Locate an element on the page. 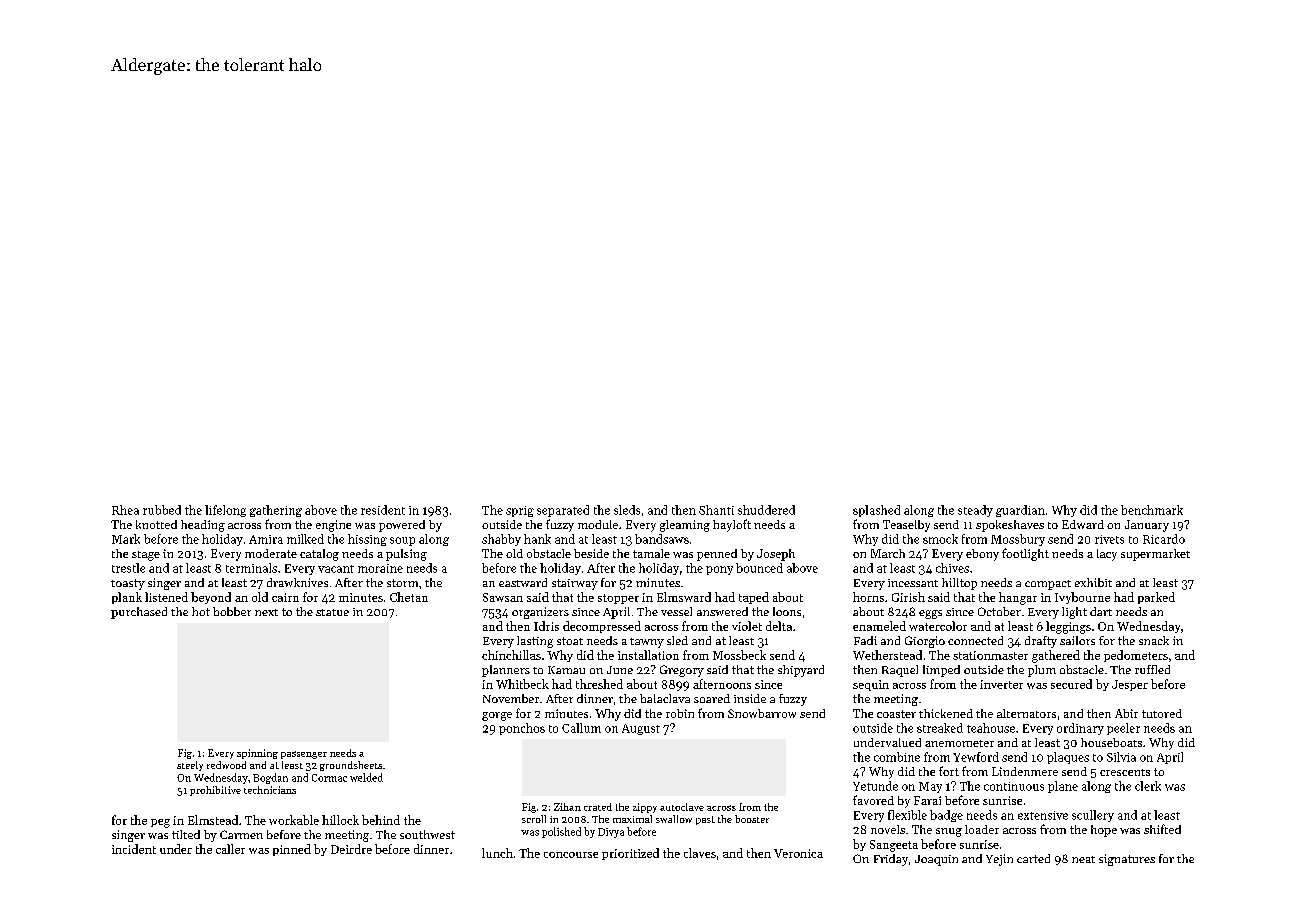 Image resolution: width=1308 pixels, height=924 pixels. gleaming is located at coordinates (685, 526).
